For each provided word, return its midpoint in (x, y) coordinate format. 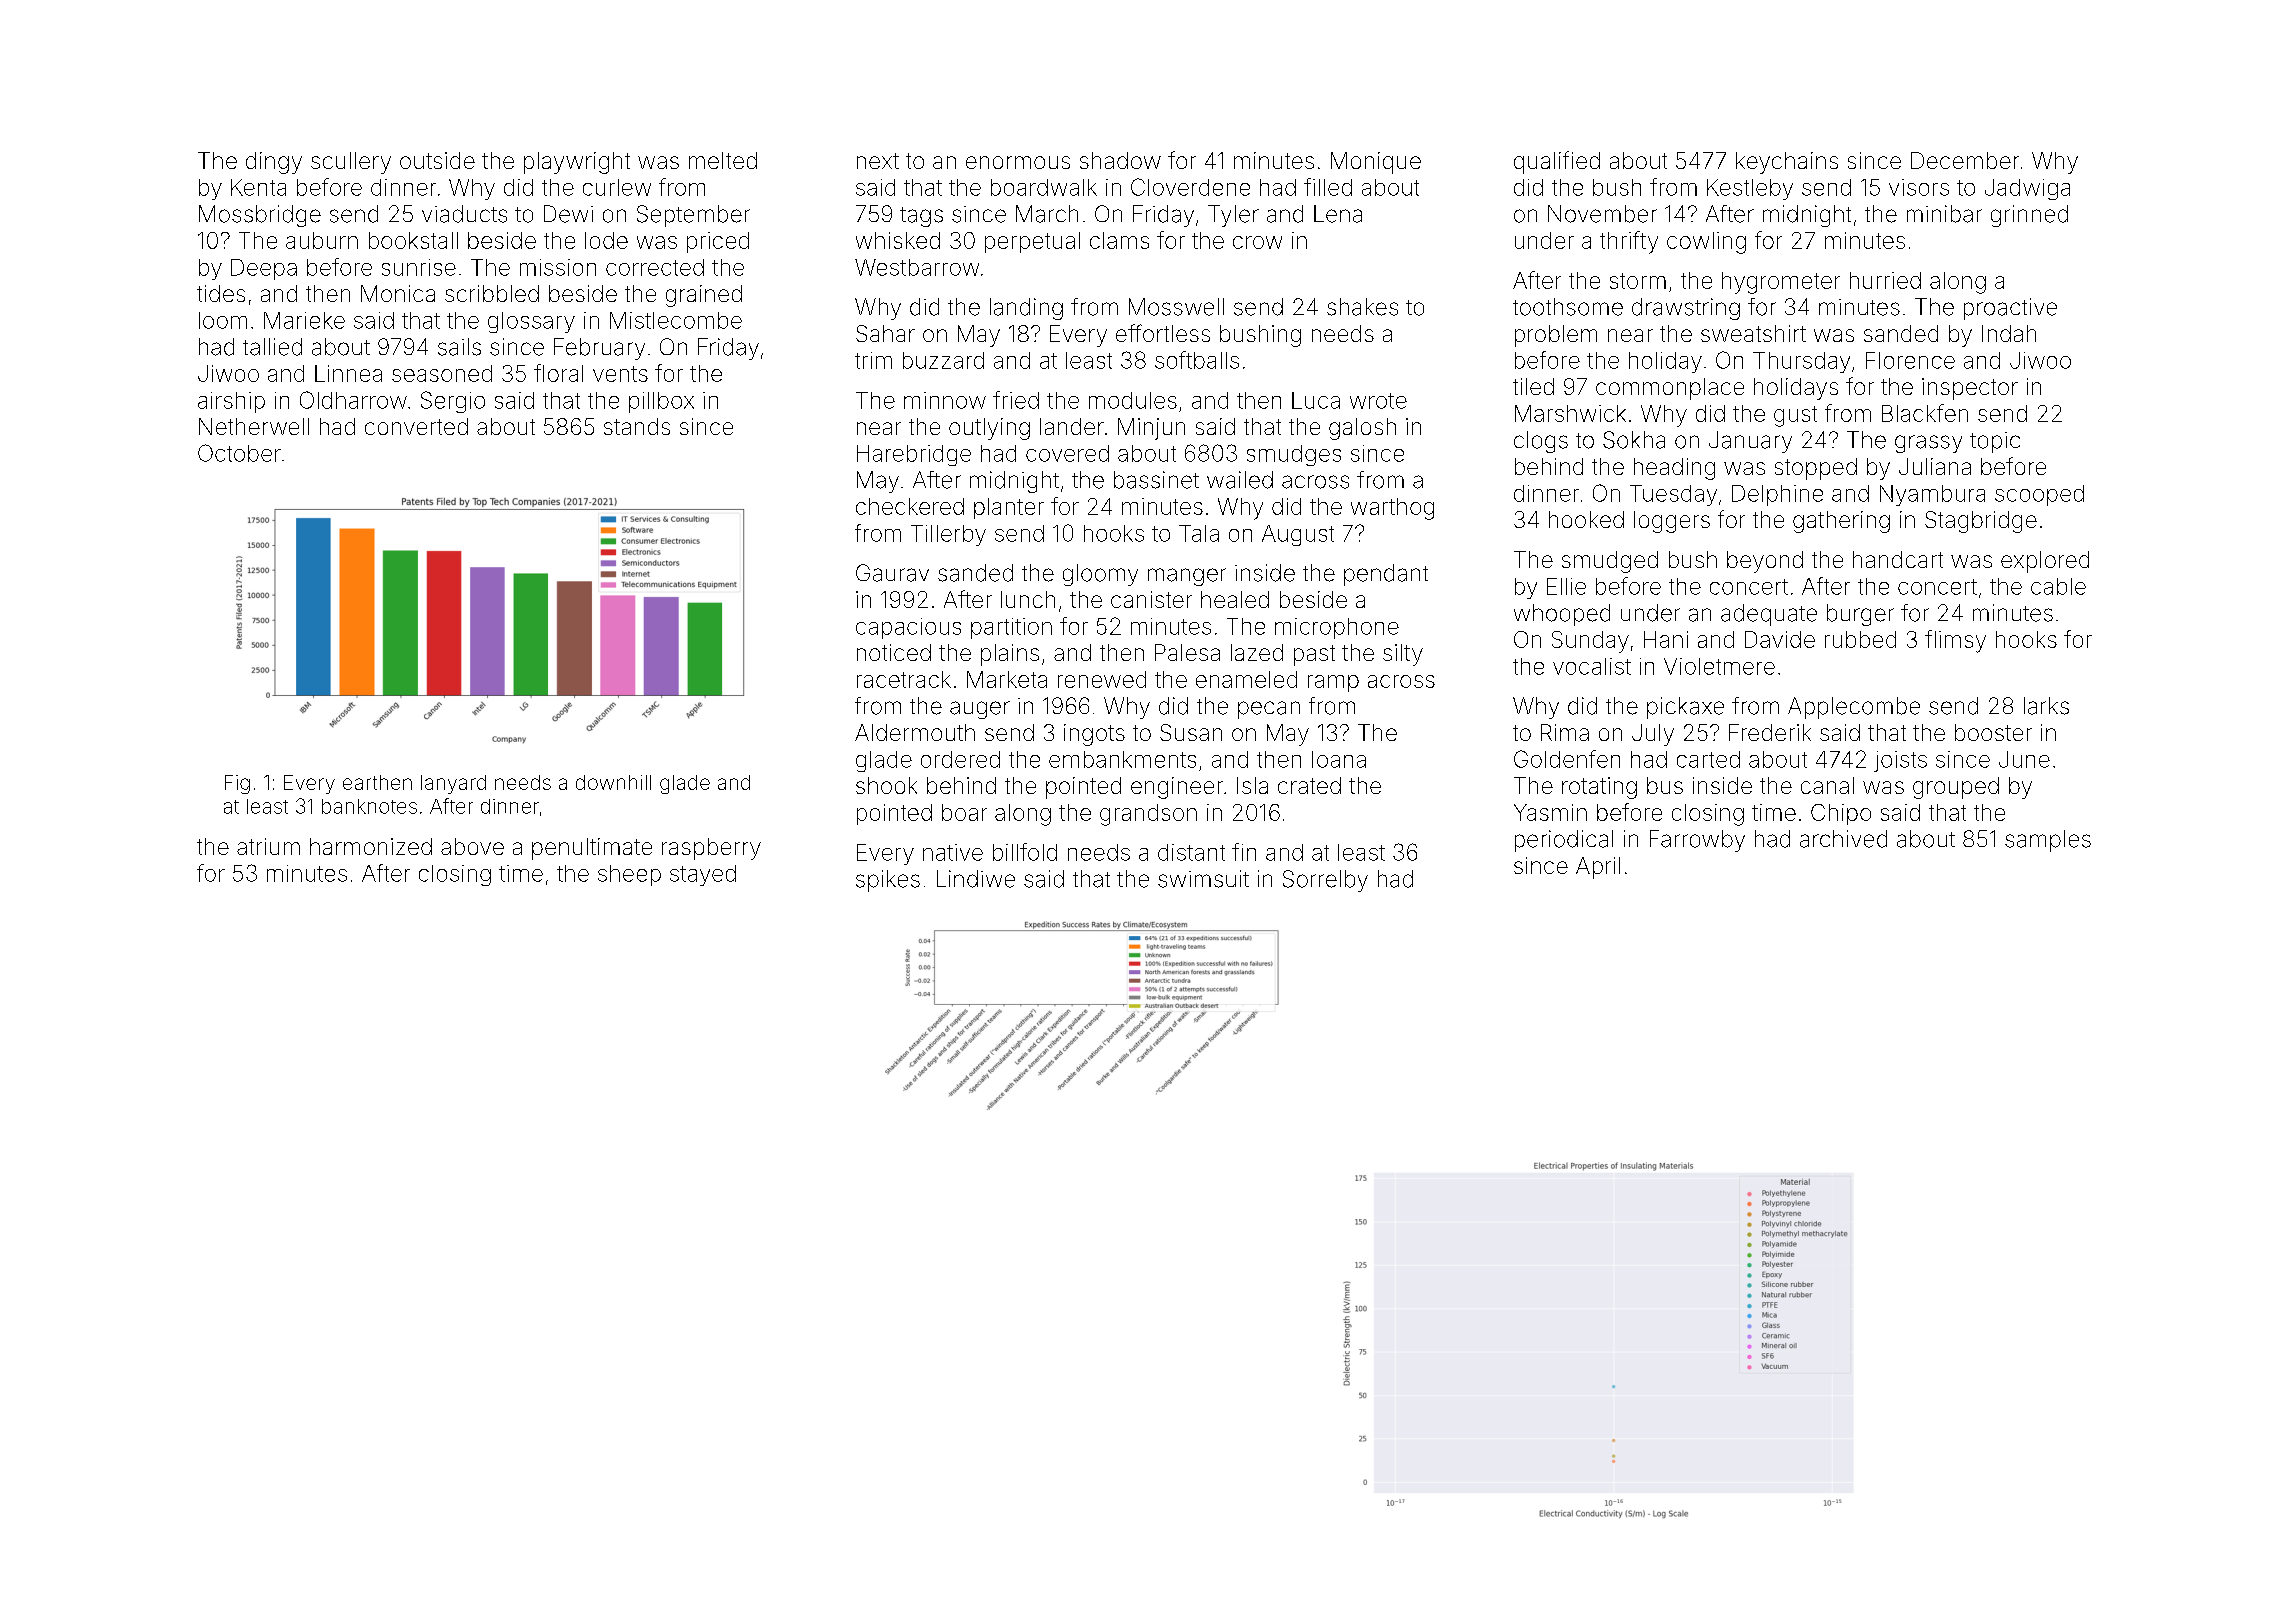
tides (221, 293)
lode (606, 240)
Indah (2009, 333)
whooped (1562, 615)
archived (1843, 839)
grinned (2029, 216)
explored (2045, 562)
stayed (703, 875)
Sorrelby (1325, 881)
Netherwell (254, 426)
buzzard (943, 360)
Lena (1338, 214)
